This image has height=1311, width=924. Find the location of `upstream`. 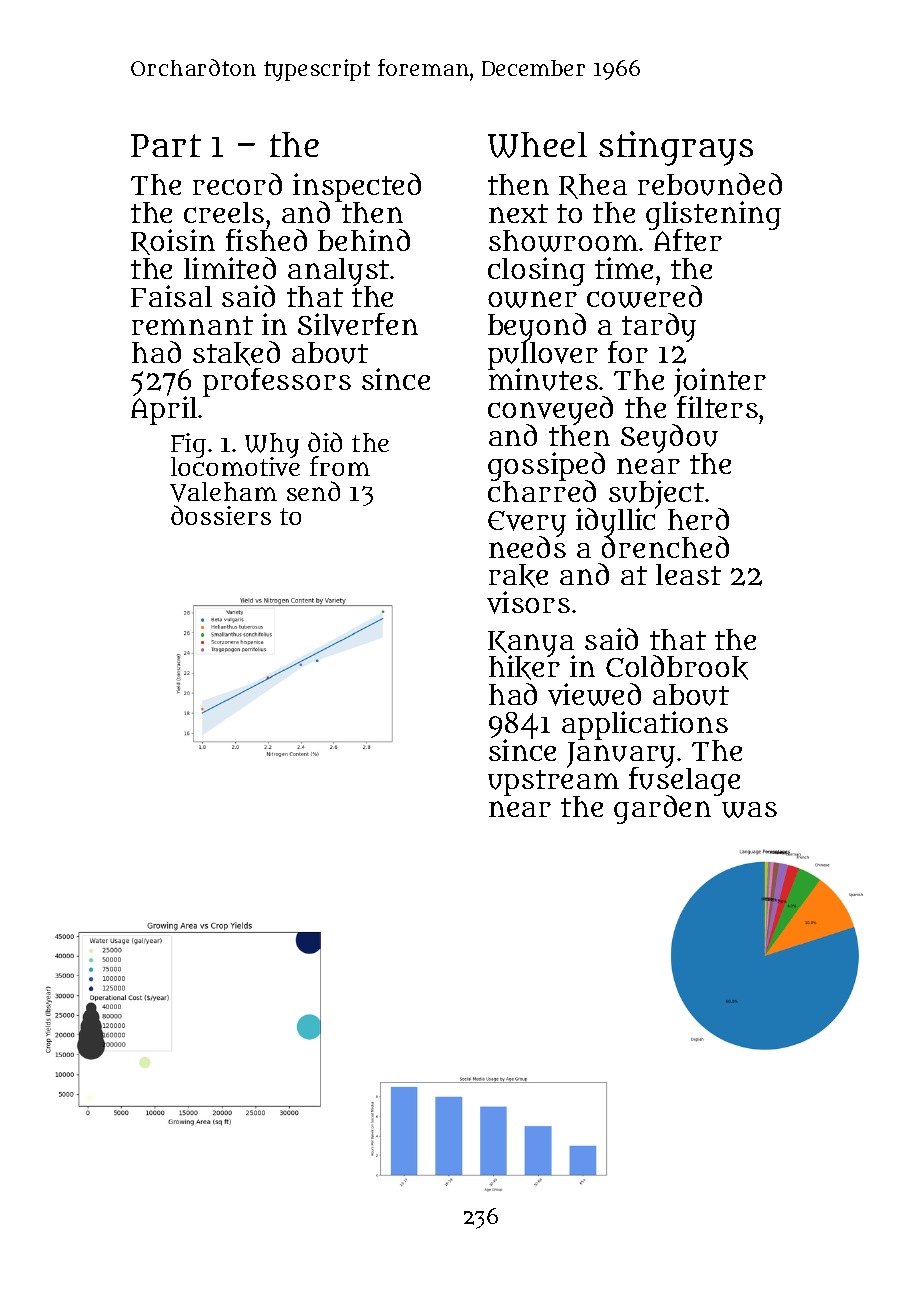

upstream is located at coordinates (553, 783).
